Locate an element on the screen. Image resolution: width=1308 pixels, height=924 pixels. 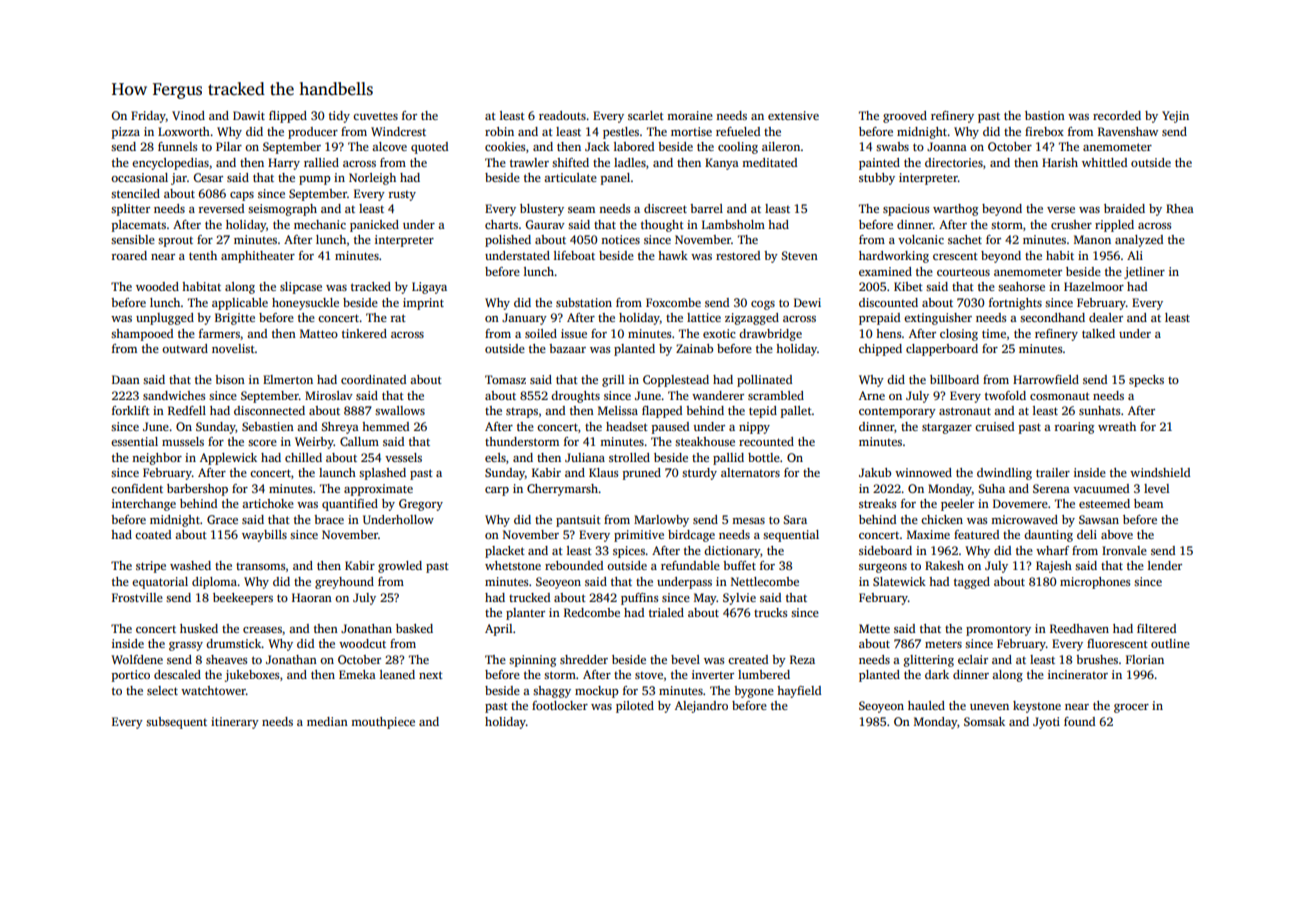
directories is located at coordinates (954, 162).
